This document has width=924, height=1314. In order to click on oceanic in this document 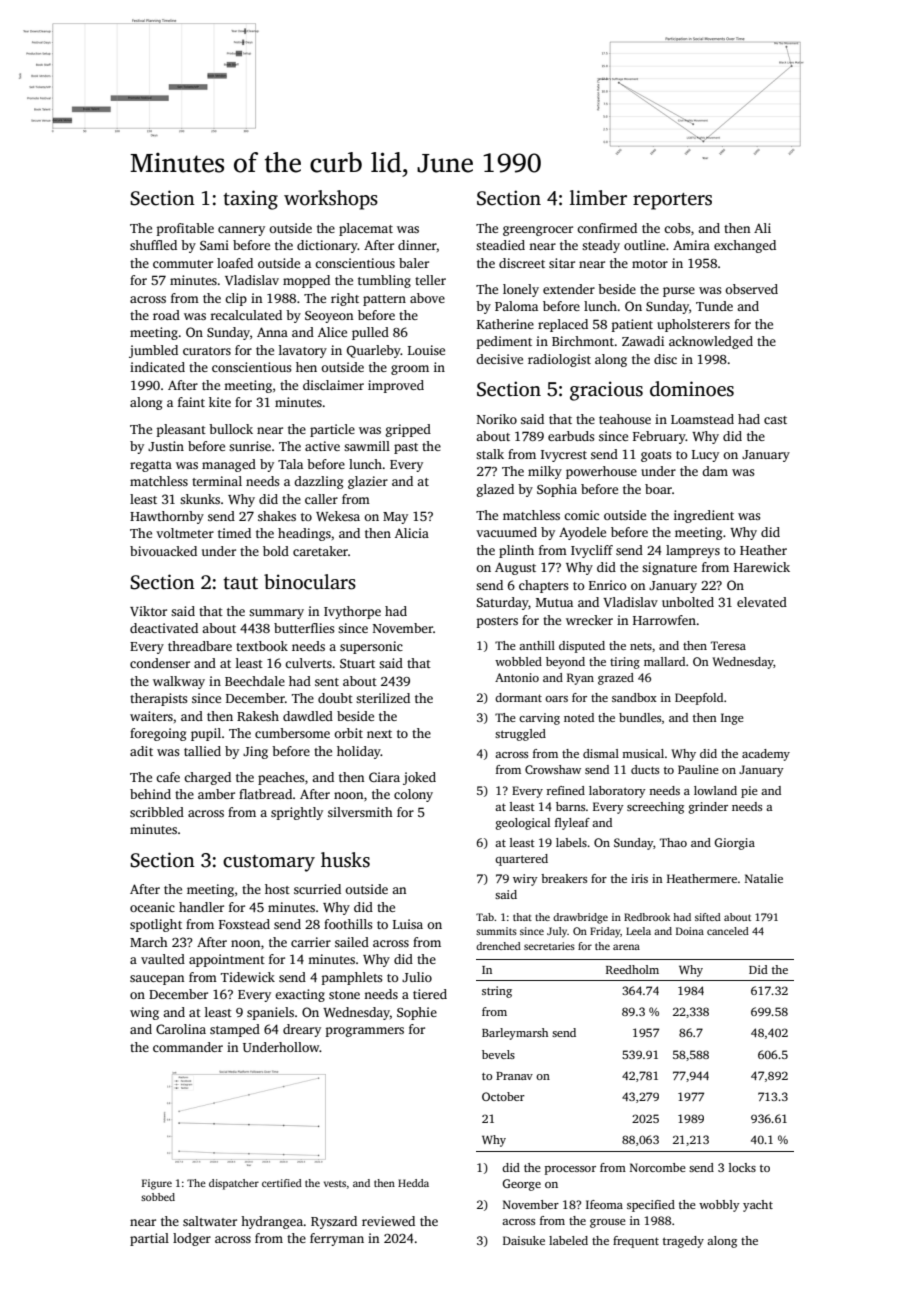, I will do `click(152, 907)`.
